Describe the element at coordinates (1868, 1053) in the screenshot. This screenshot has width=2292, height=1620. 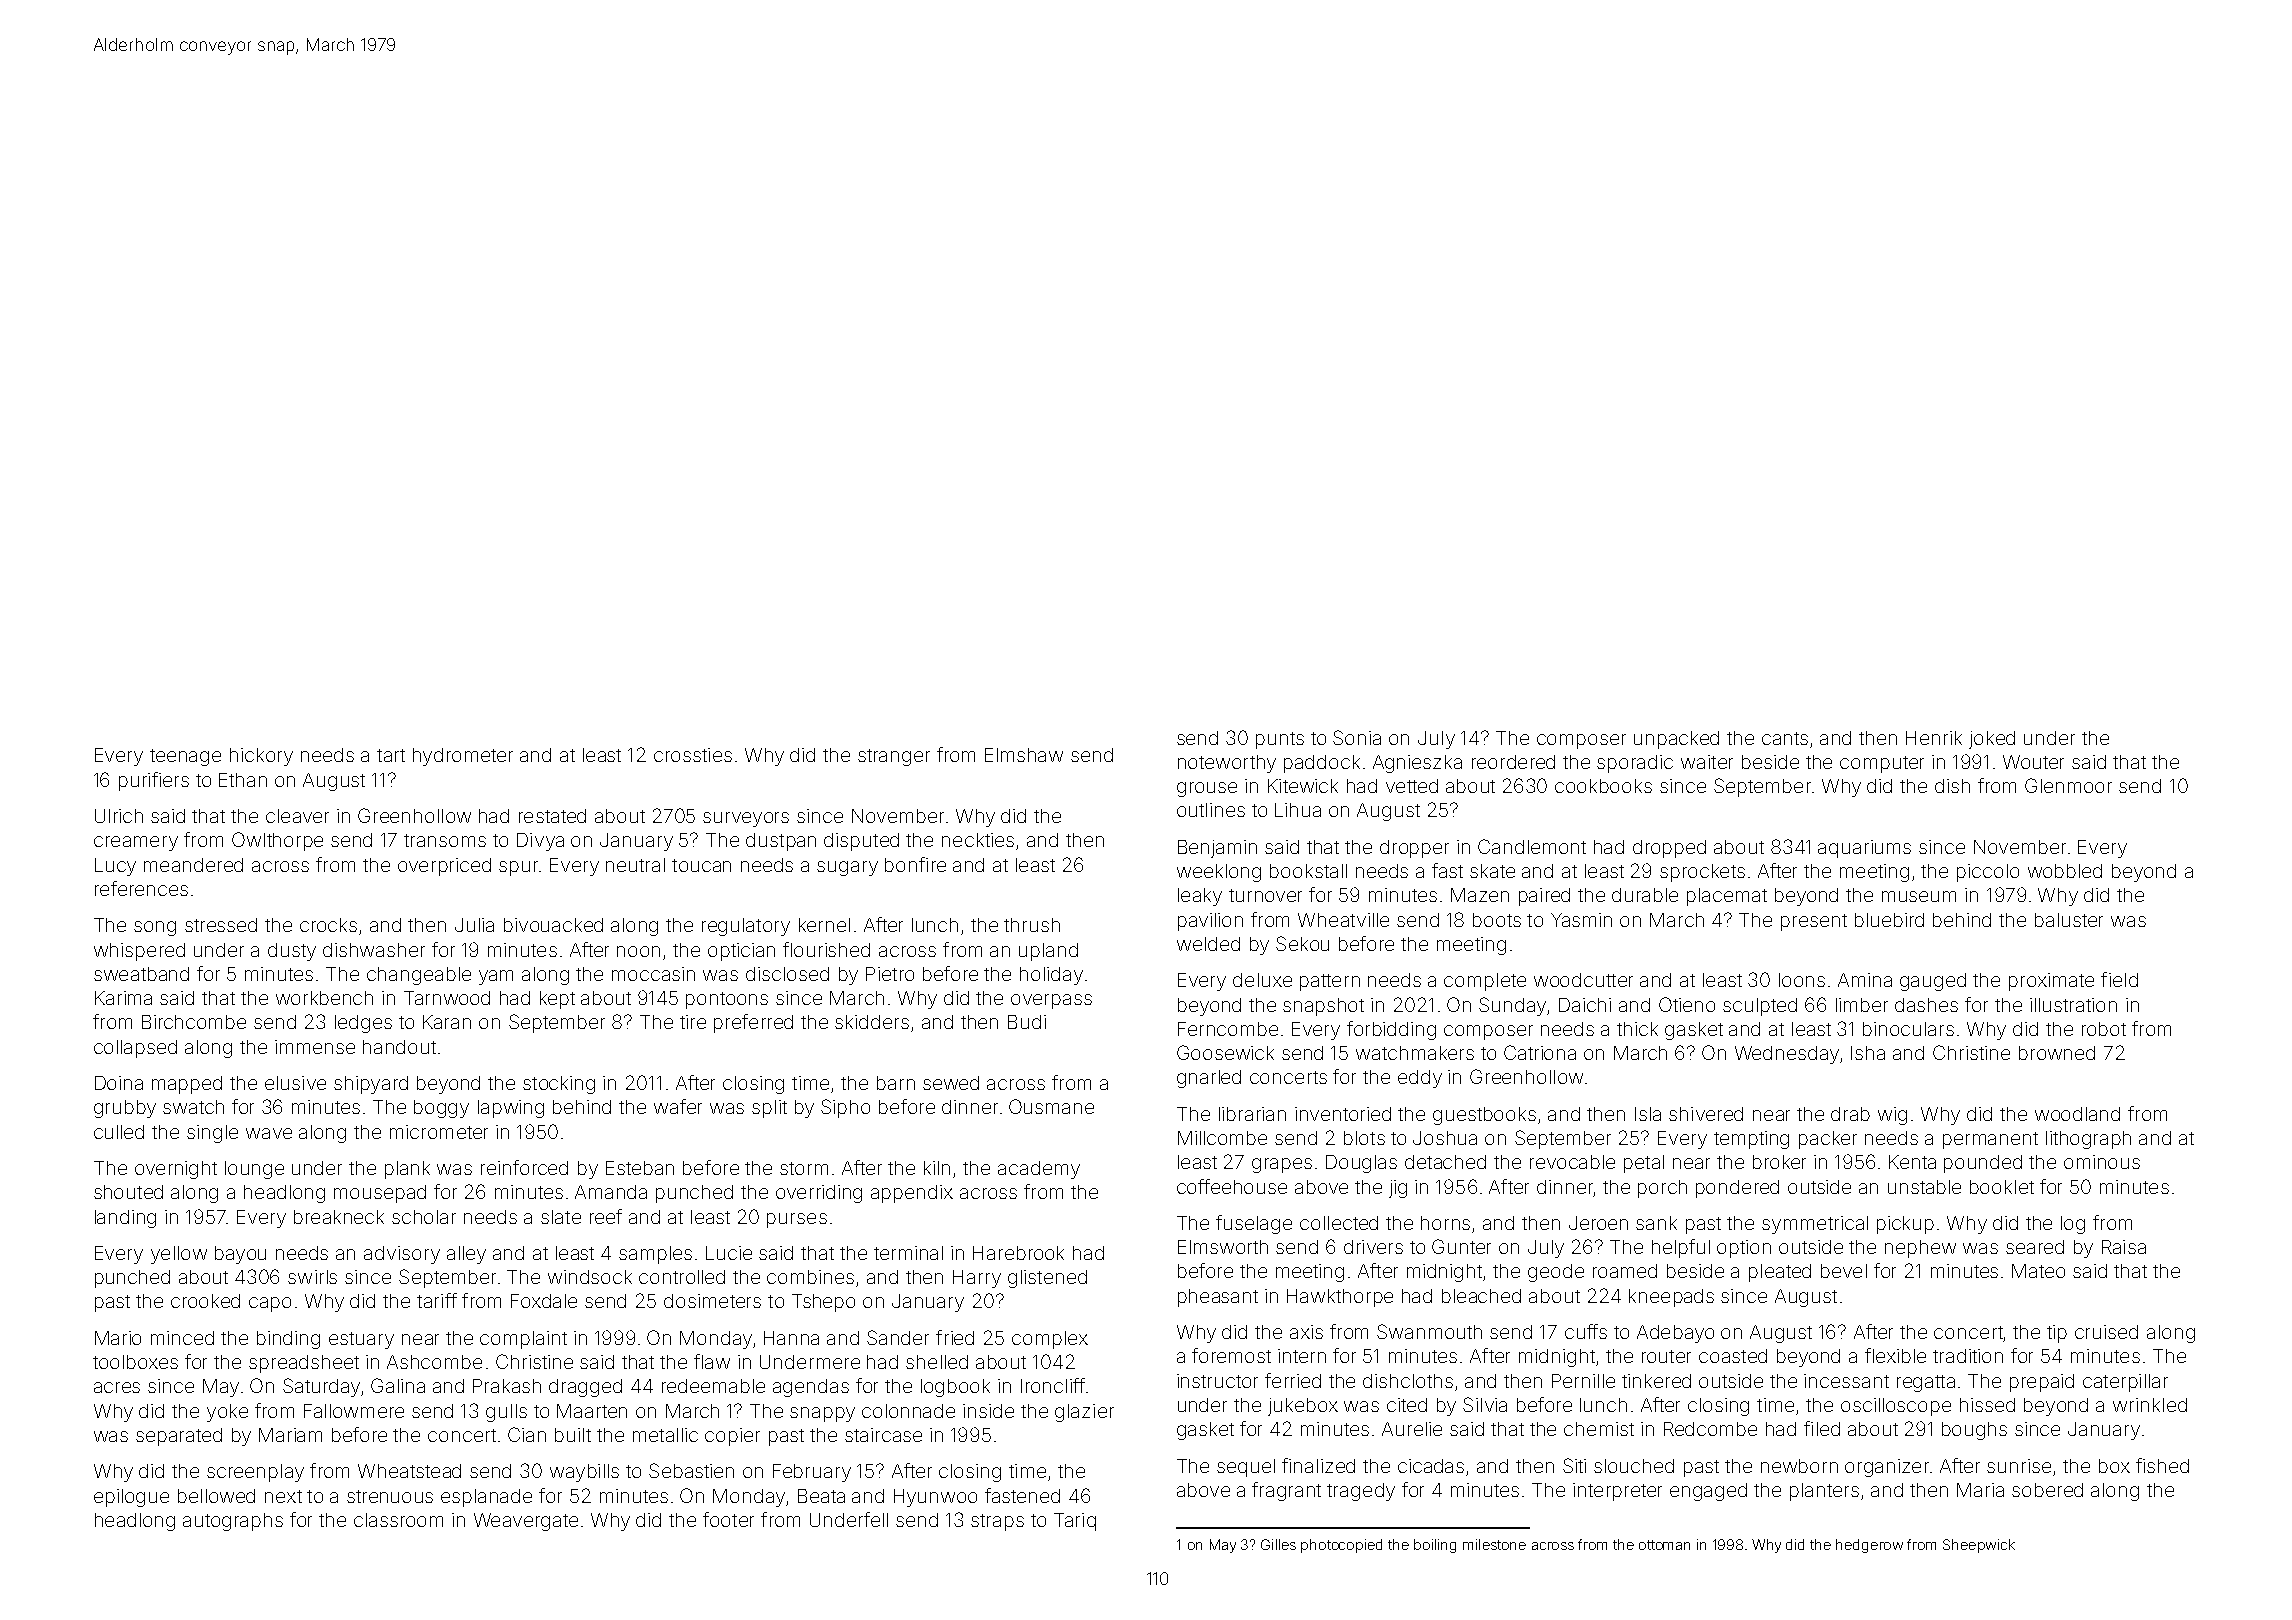
I see `Isha` at that location.
